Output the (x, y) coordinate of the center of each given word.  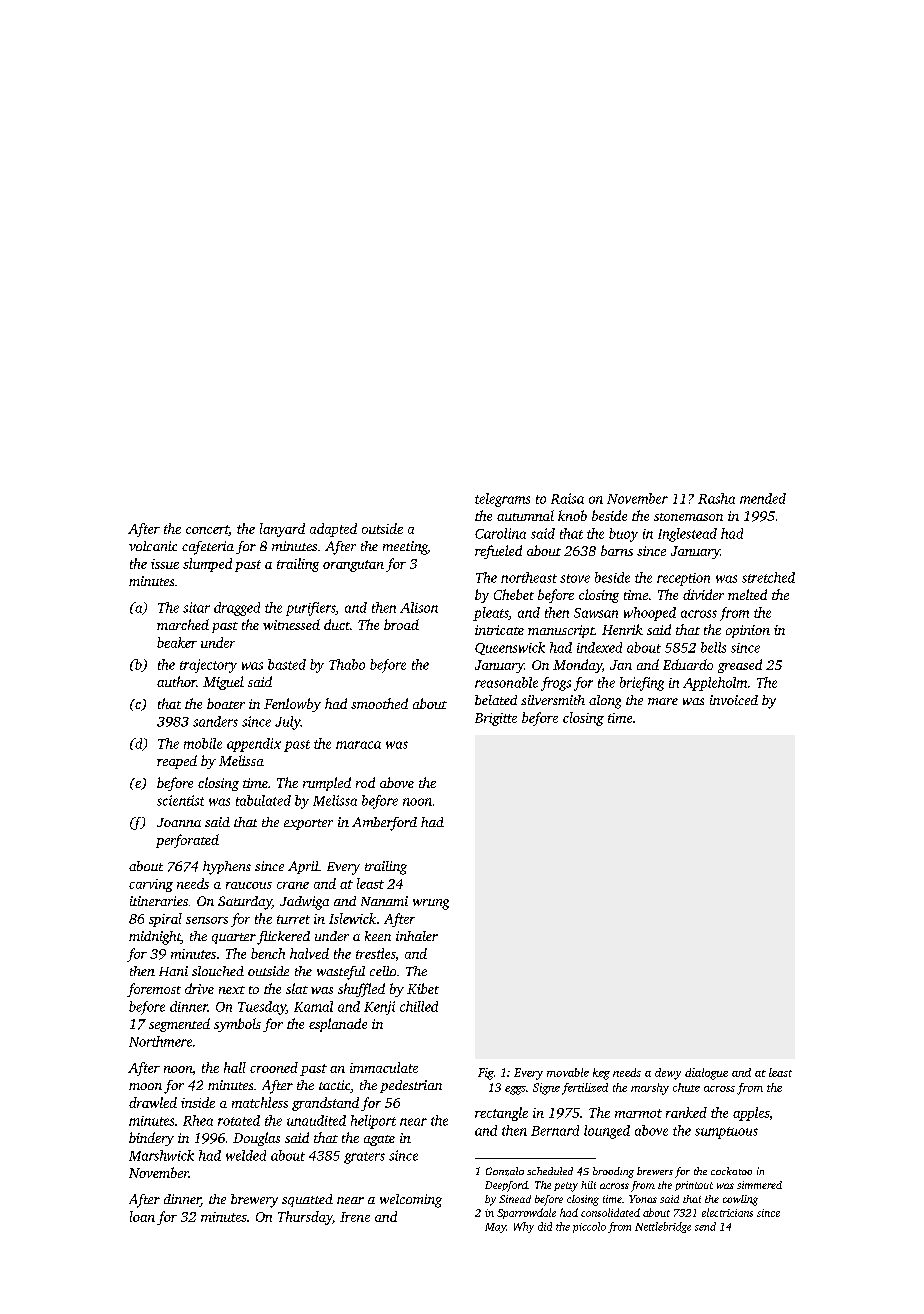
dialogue (706, 1074)
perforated (187, 841)
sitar (196, 607)
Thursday (305, 1218)
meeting (405, 548)
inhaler (417, 936)
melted (747, 594)
